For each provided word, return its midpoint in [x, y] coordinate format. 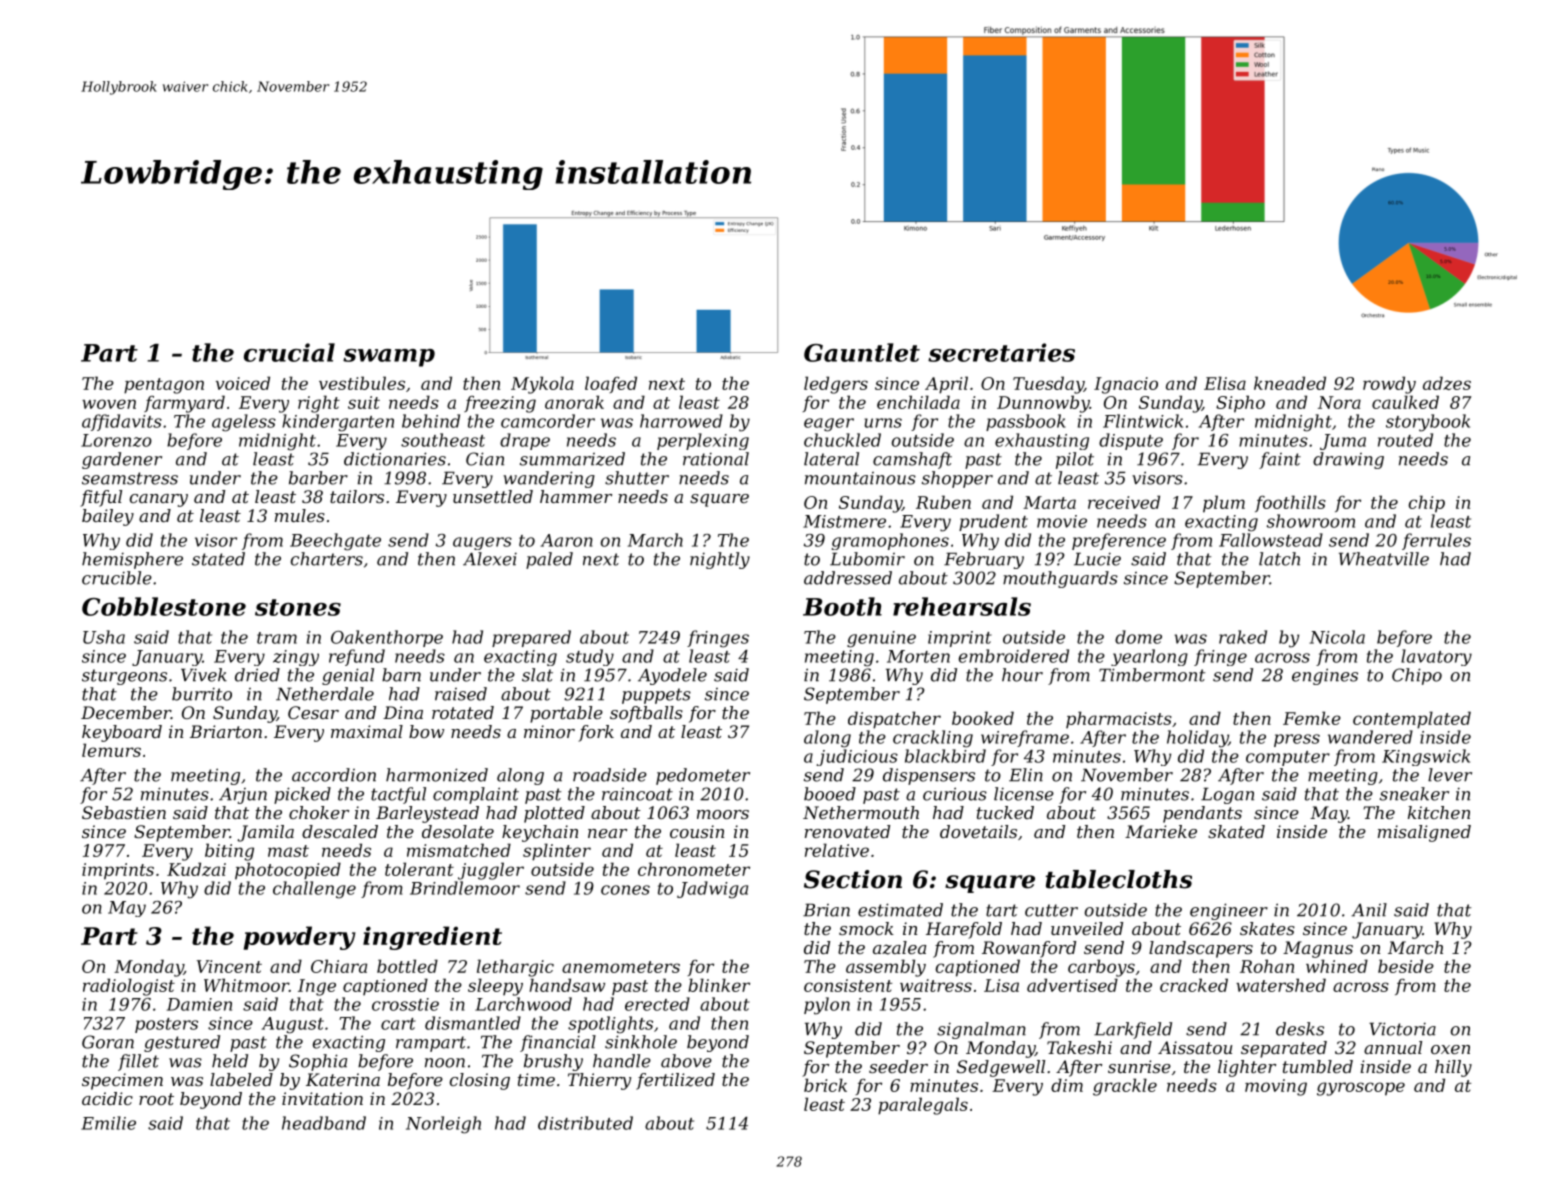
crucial [289, 352]
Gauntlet [862, 352]
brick [825, 1085]
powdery [300, 938]
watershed [1281, 985]
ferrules [1436, 541]
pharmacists [1119, 720]
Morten [918, 656]
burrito [202, 694]
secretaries [1001, 352]
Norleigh [443, 1125]
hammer [576, 496]
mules [300, 515]
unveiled [1087, 928]
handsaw [567, 985]
